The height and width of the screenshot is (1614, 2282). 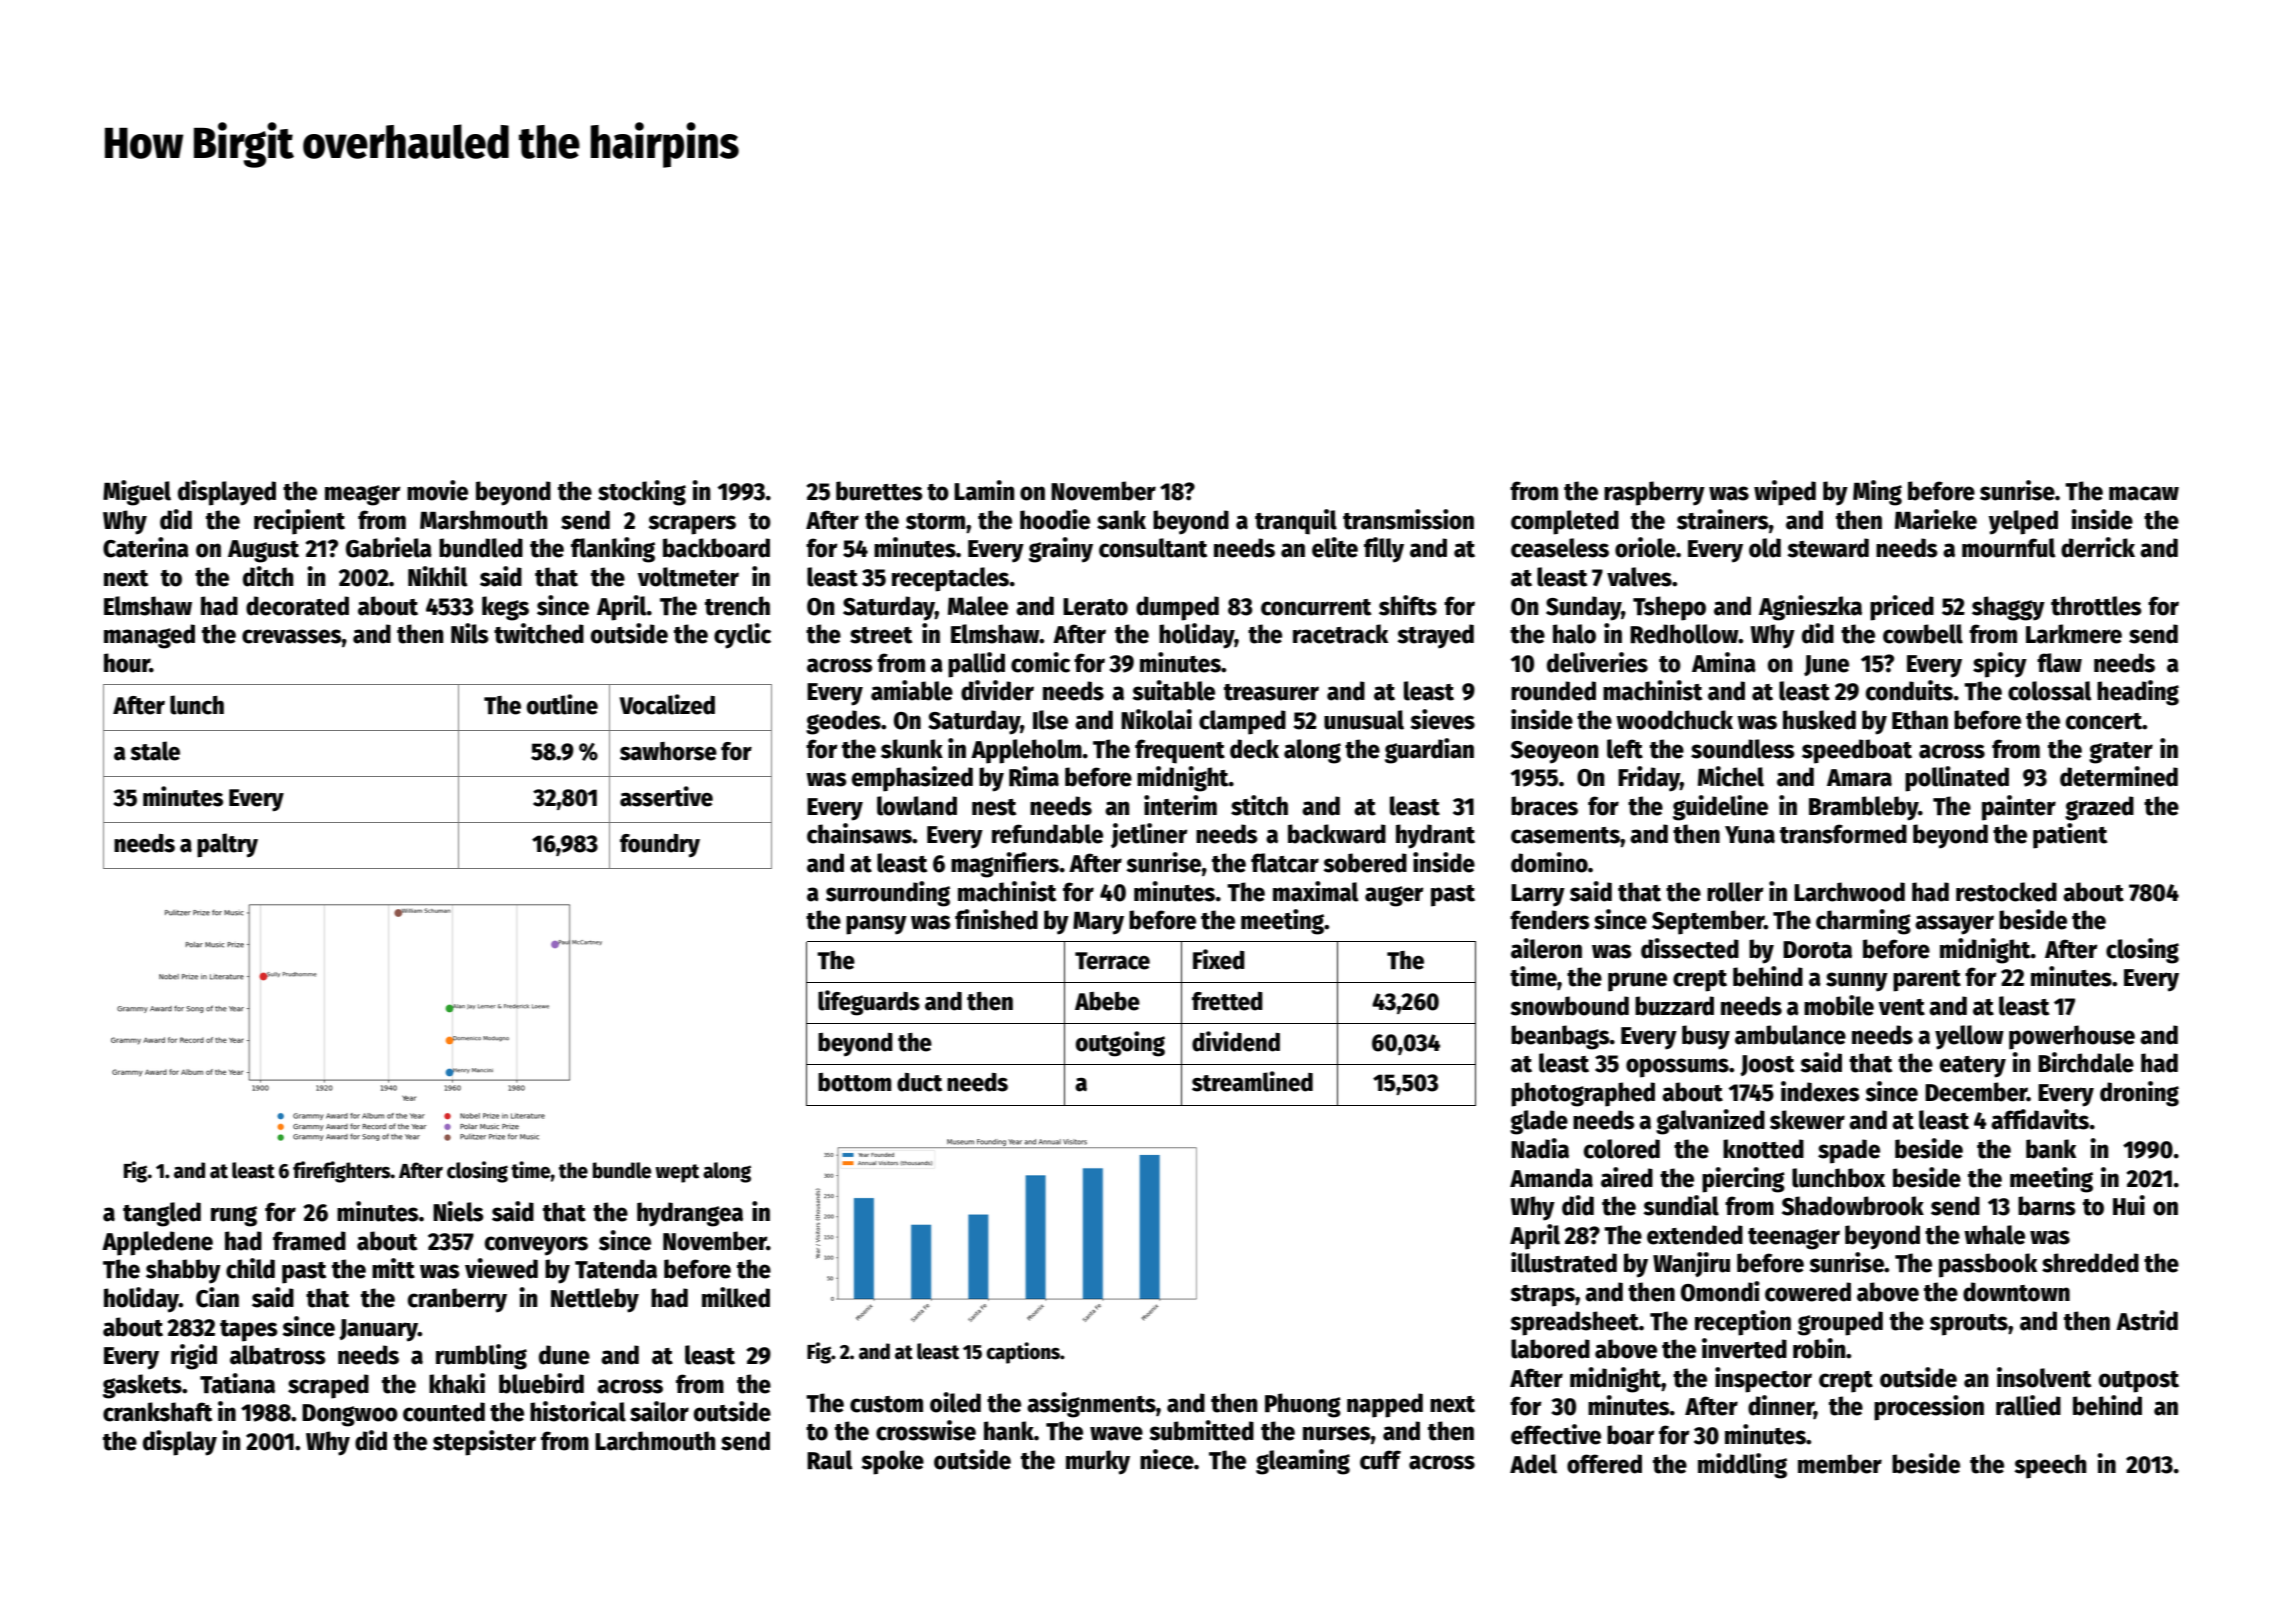 I want to click on Raul, so click(x=830, y=1460).
